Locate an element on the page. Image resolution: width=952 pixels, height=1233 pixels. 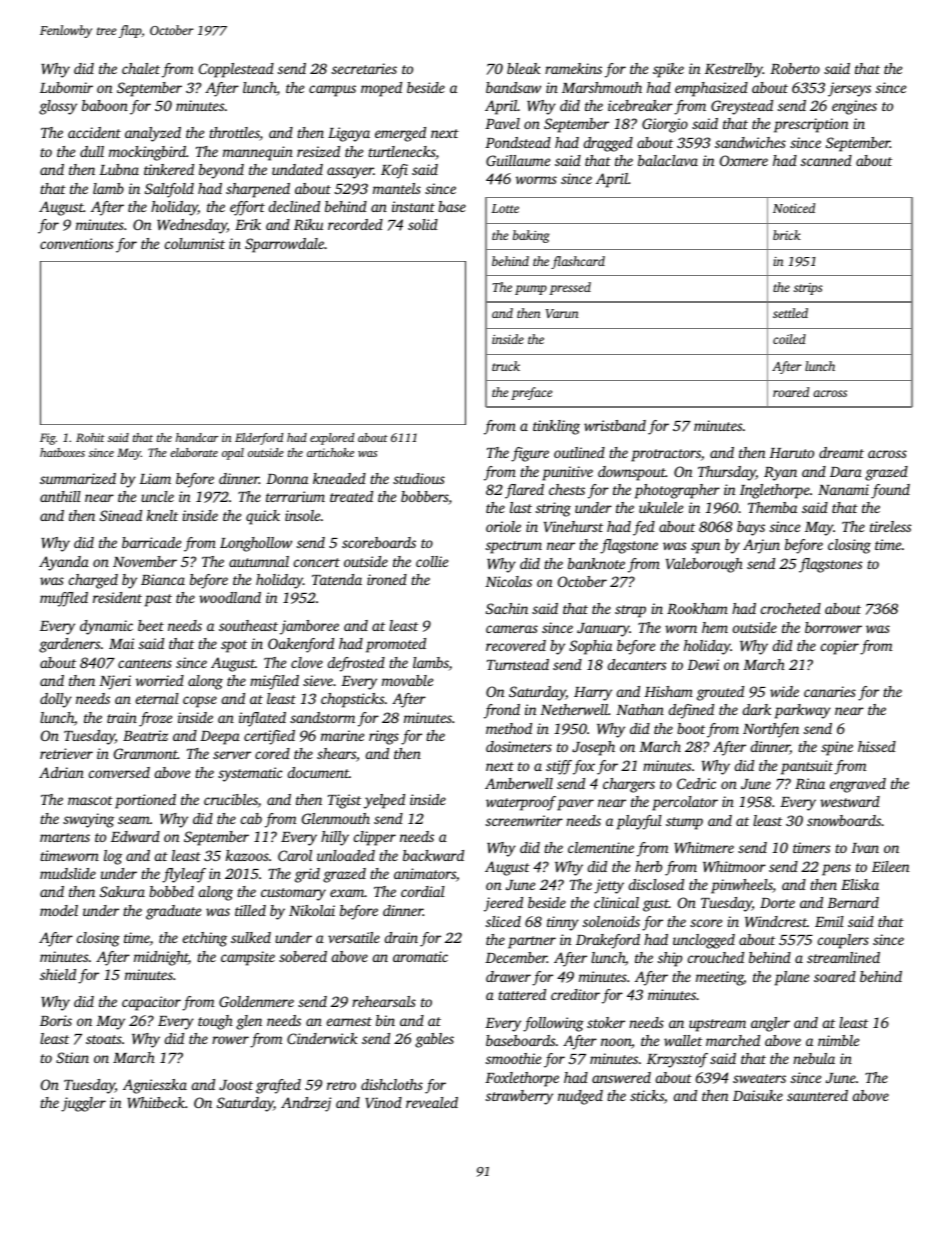
Joost is located at coordinates (236, 1085).
